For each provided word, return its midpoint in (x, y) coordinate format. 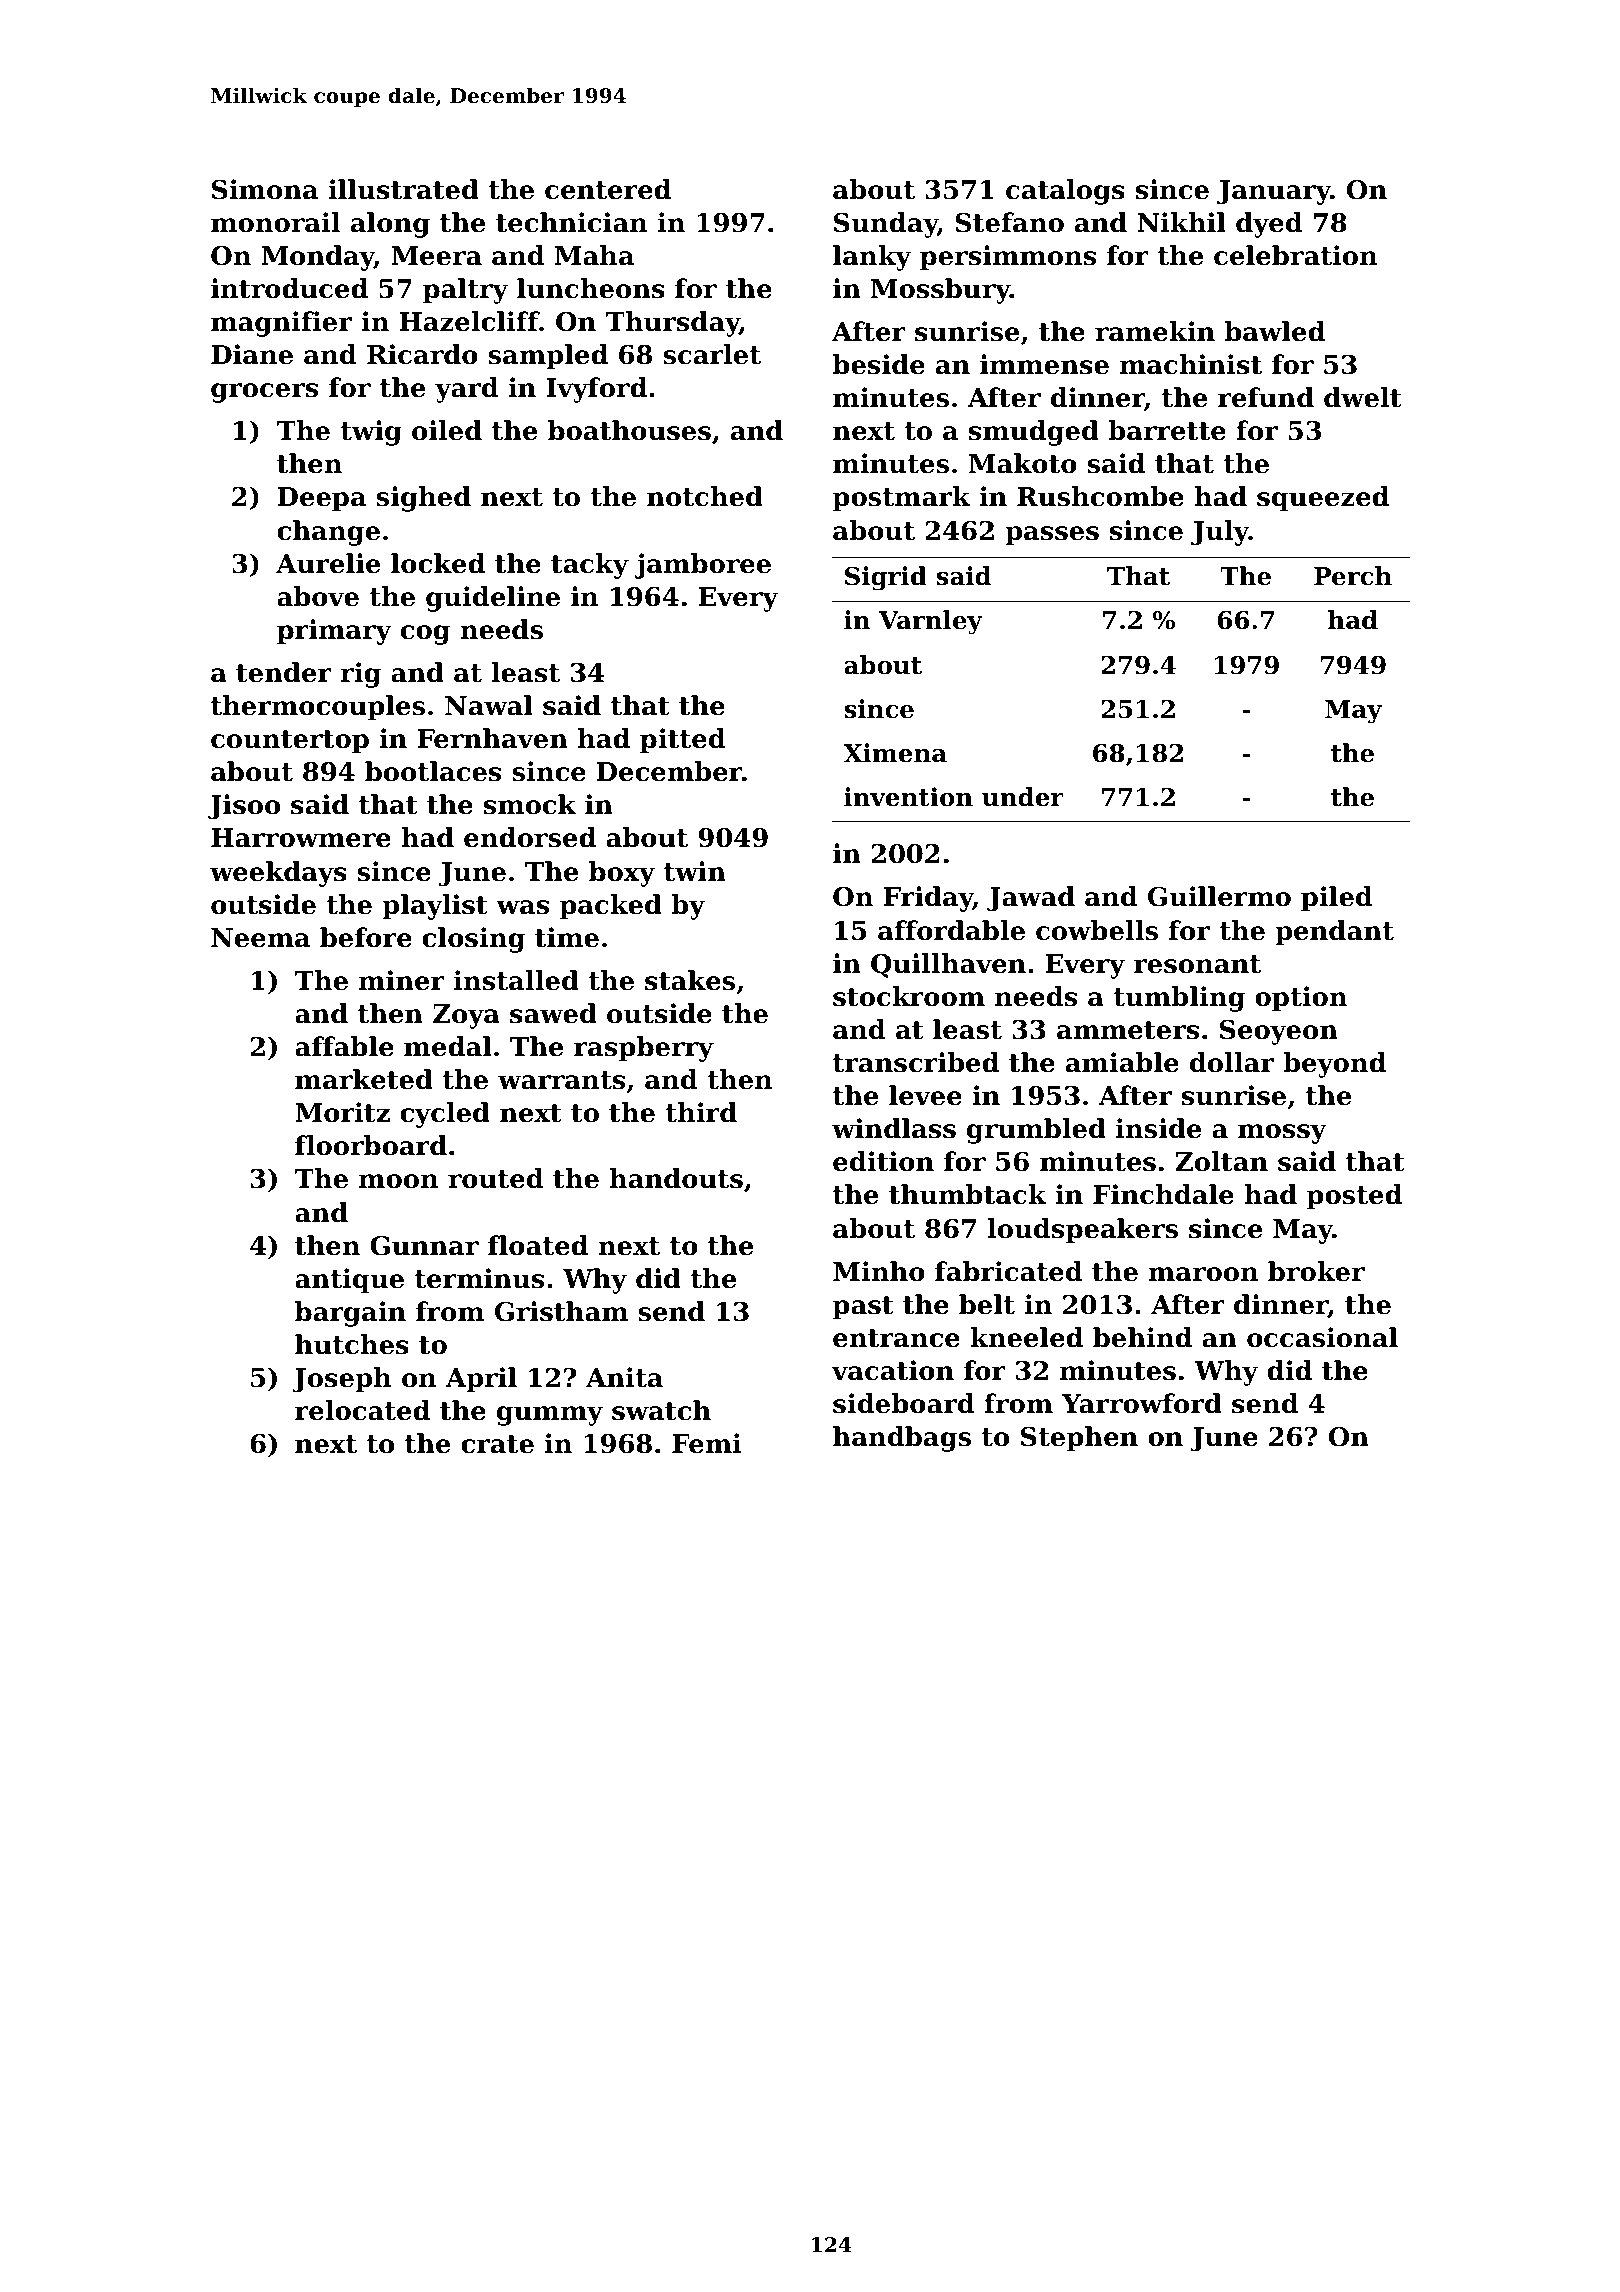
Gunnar (424, 1246)
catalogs (1065, 192)
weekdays (278, 874)
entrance (896, 1338)
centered (608, 189)
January (1274, 192)
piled (1336, 899)
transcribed (916, 1062)
